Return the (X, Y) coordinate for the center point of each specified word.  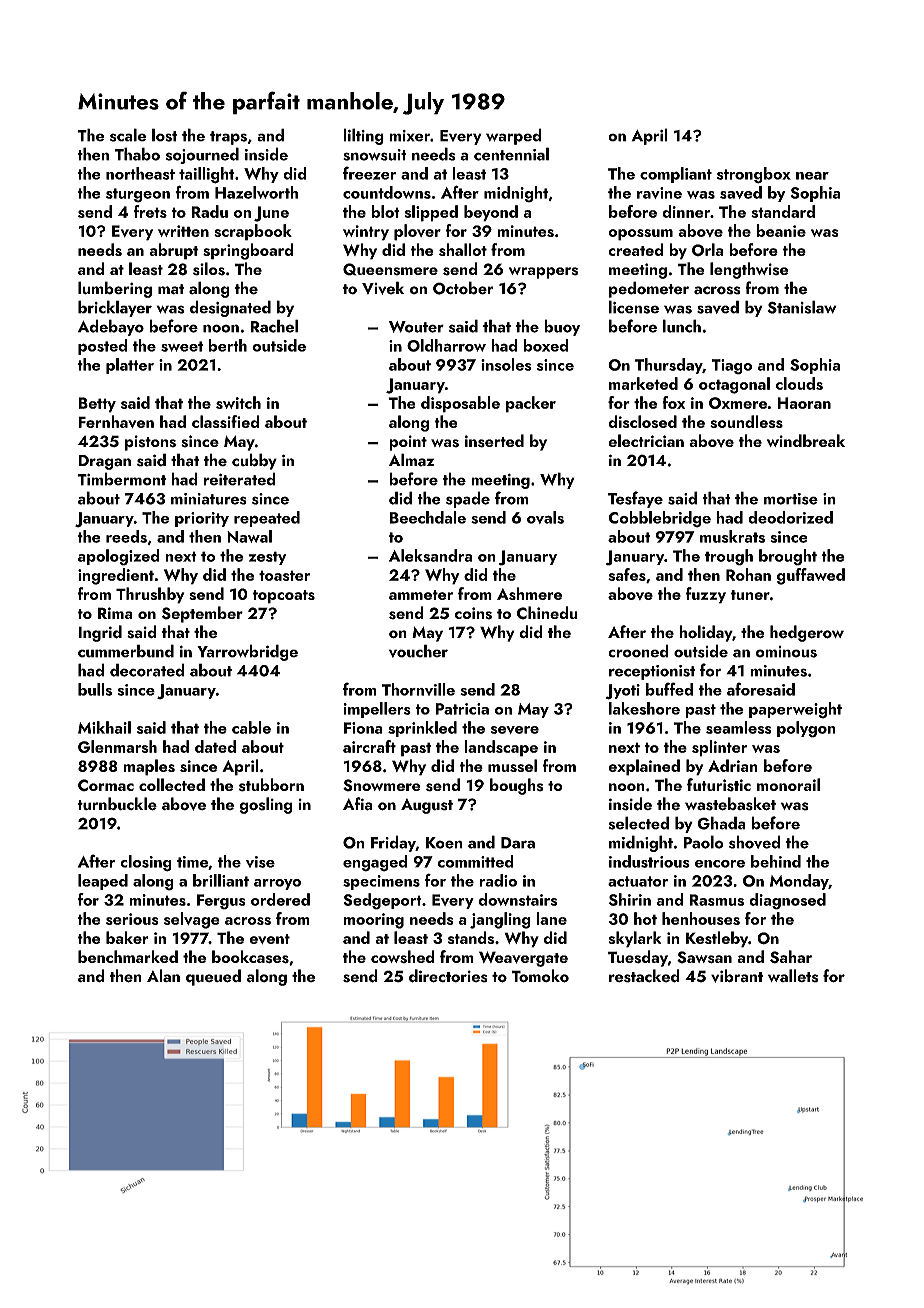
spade (468, 499)
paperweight (795, 710)
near (812, 176)
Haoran (804, 403)
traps (228, 138)
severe (515, 730)
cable (251, 727)
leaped (103, 882)
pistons (150, 443)
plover (417, 232)
